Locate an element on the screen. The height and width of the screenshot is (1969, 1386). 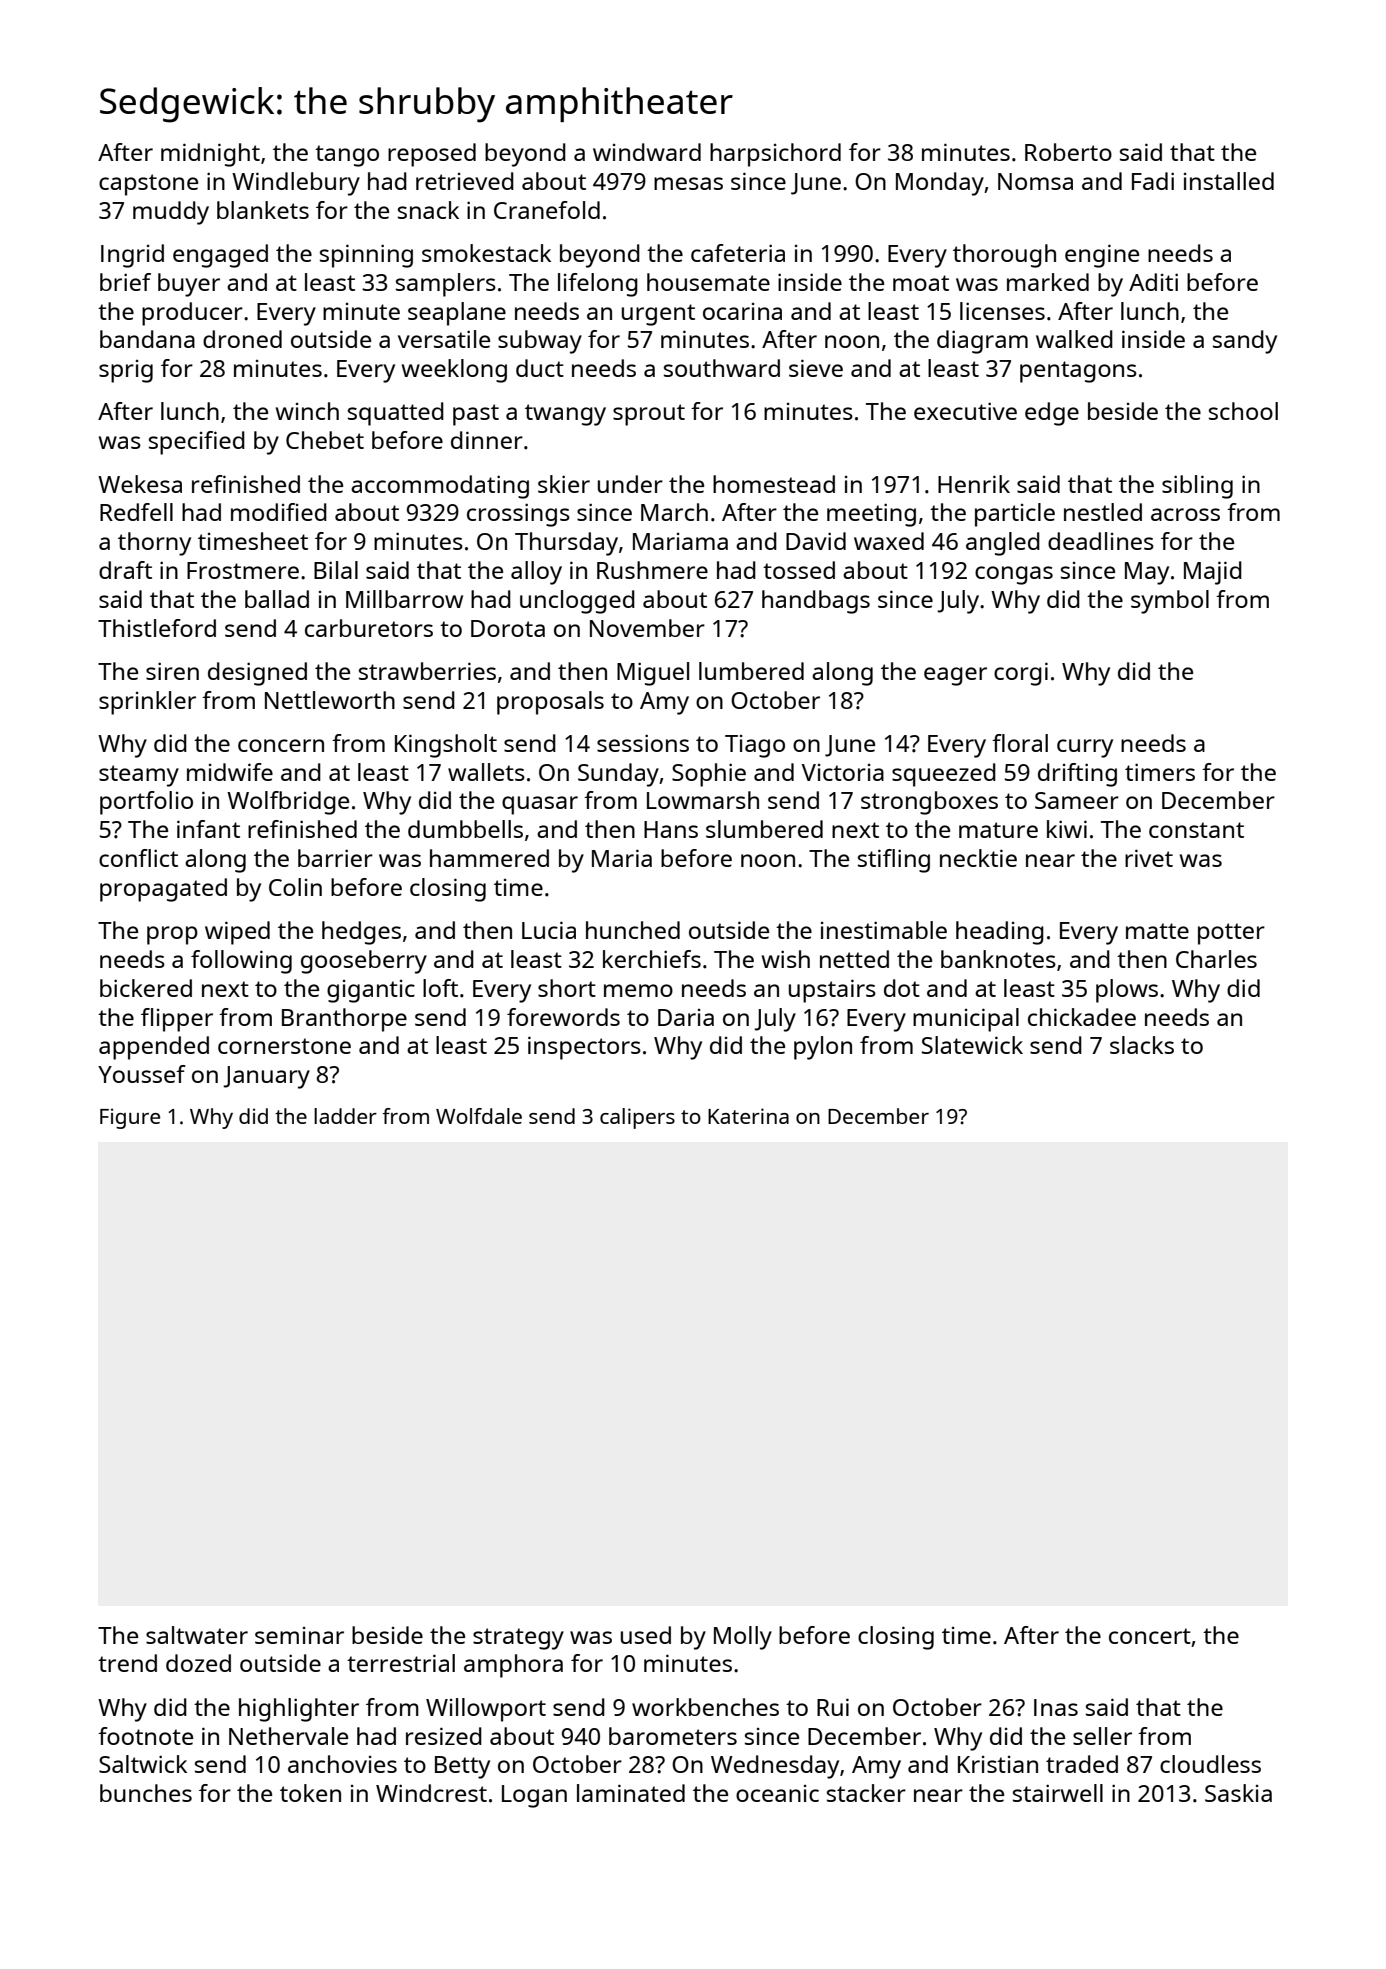
brief is located at coordinates (125, 282).
